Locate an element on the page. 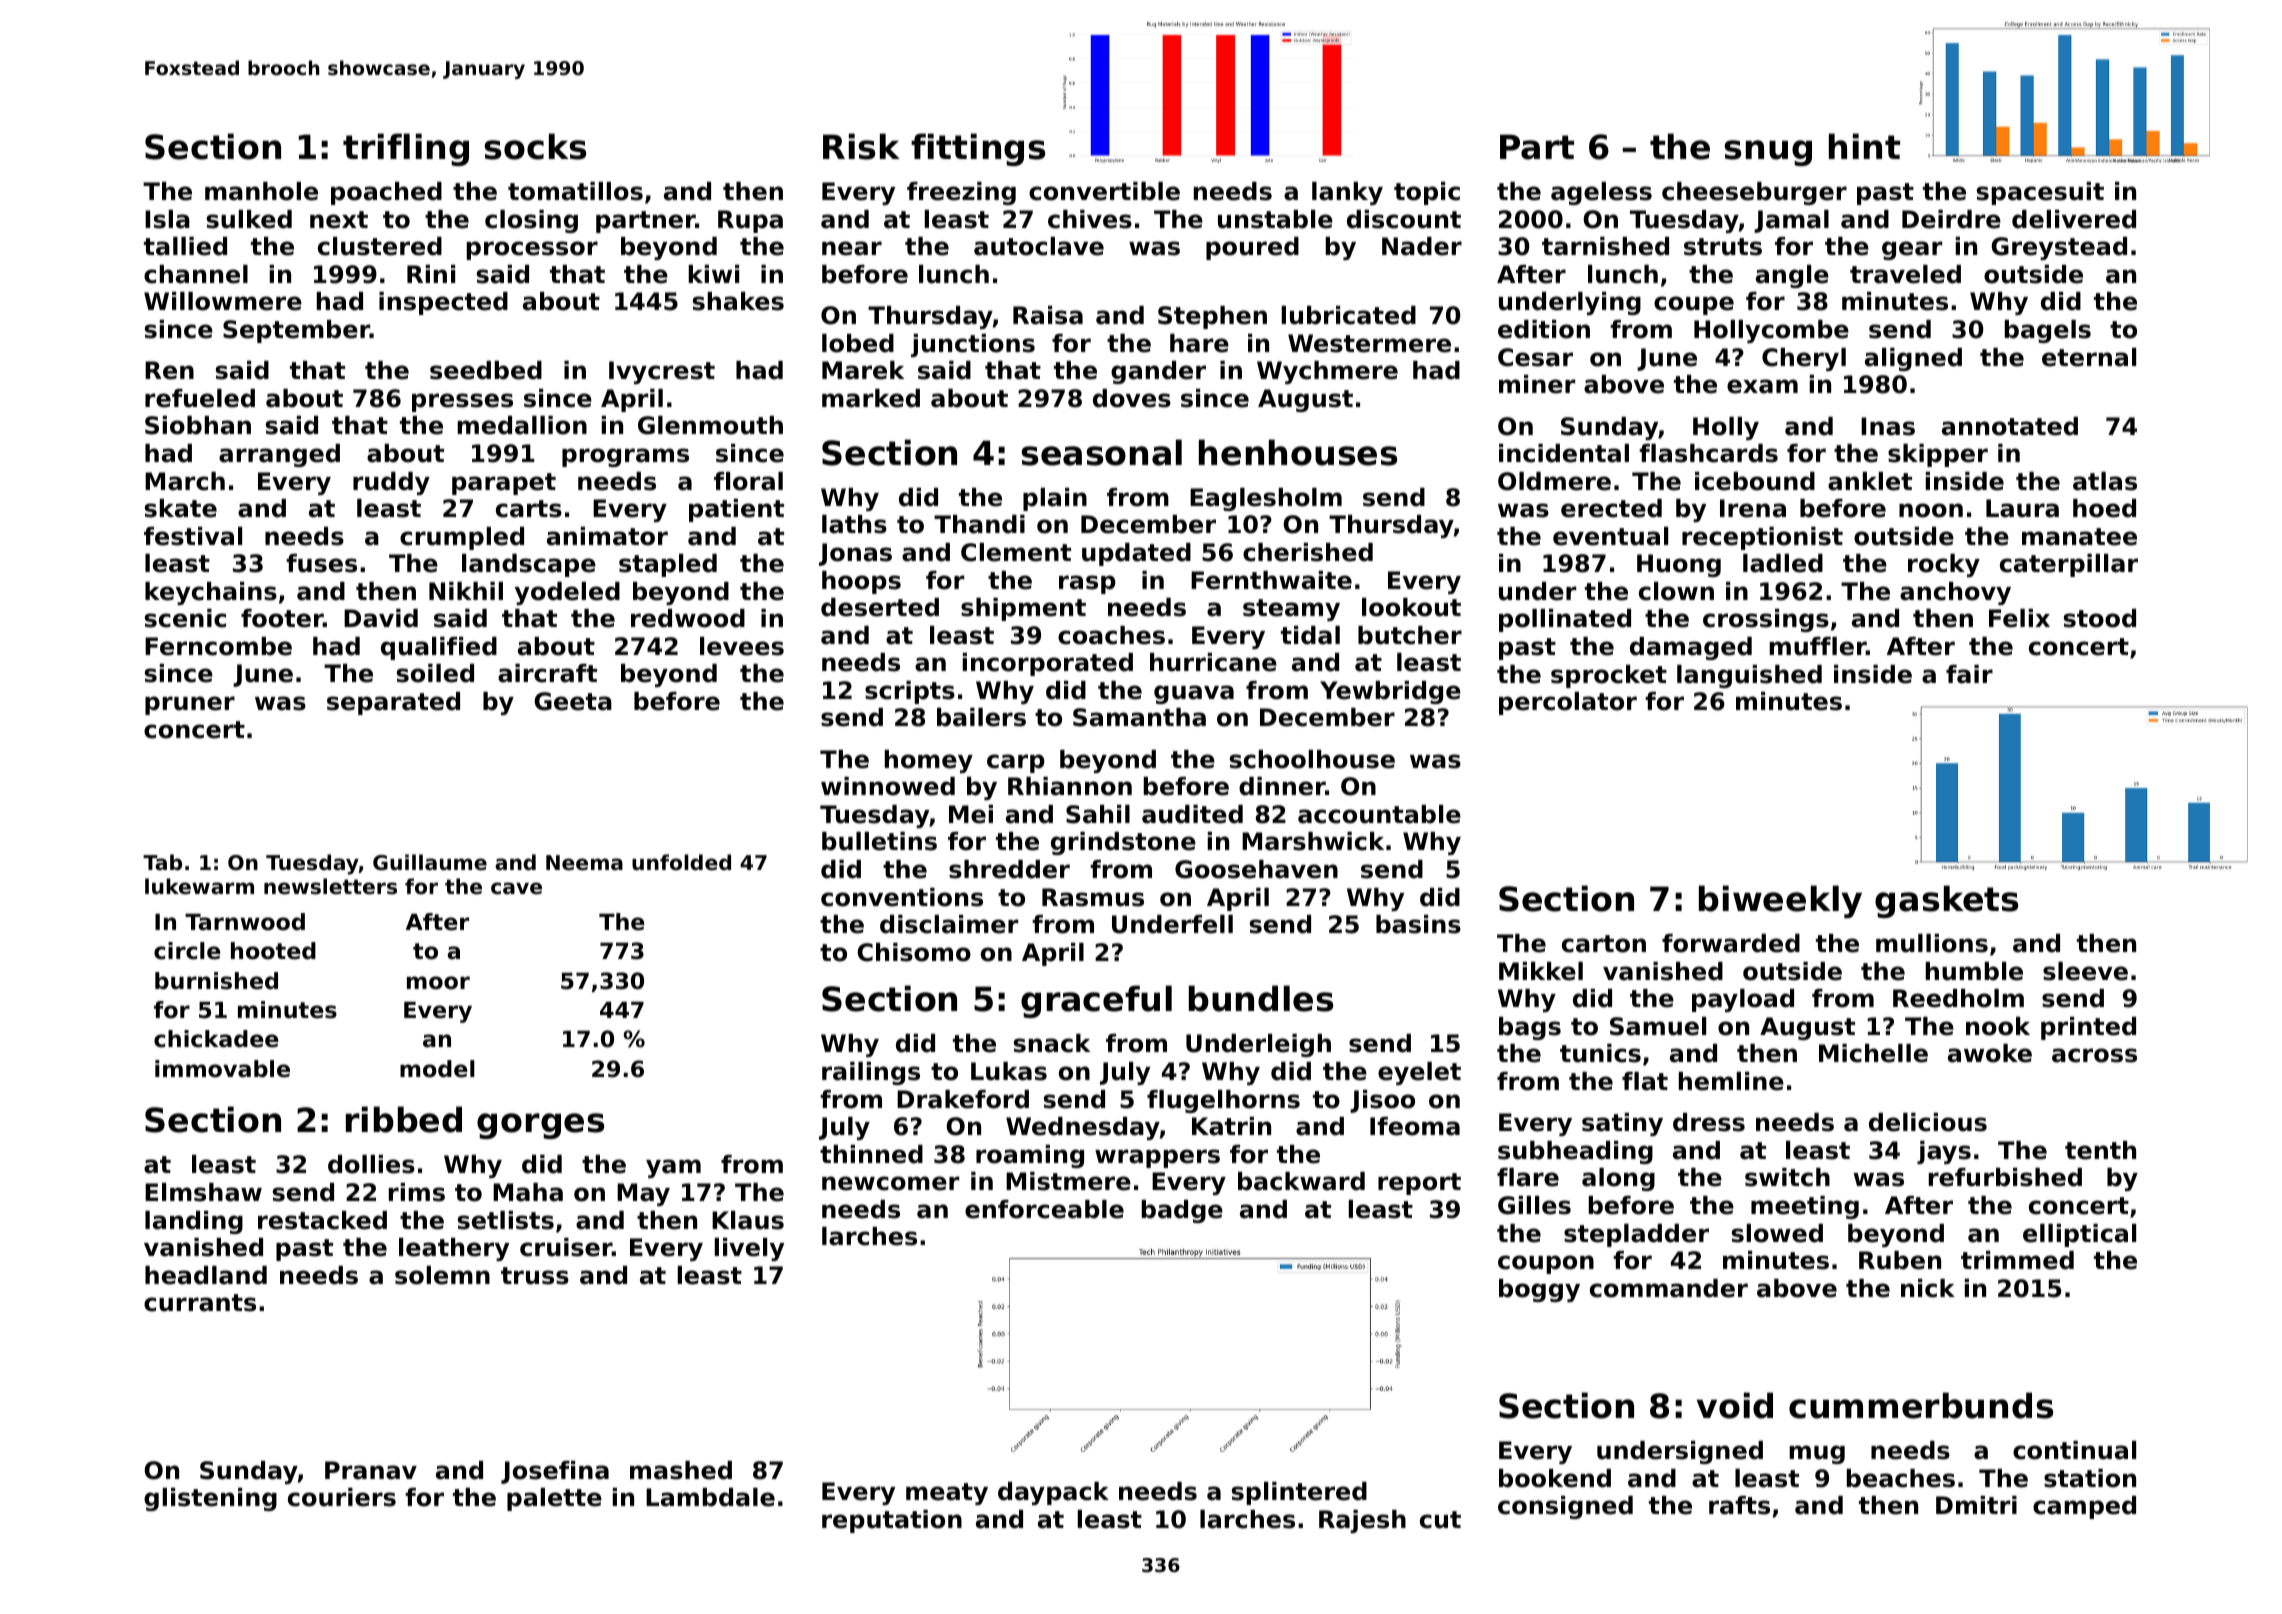 The height and width of the image is (1614, 2282). Greystead is located at coordinates (2059, 248).
